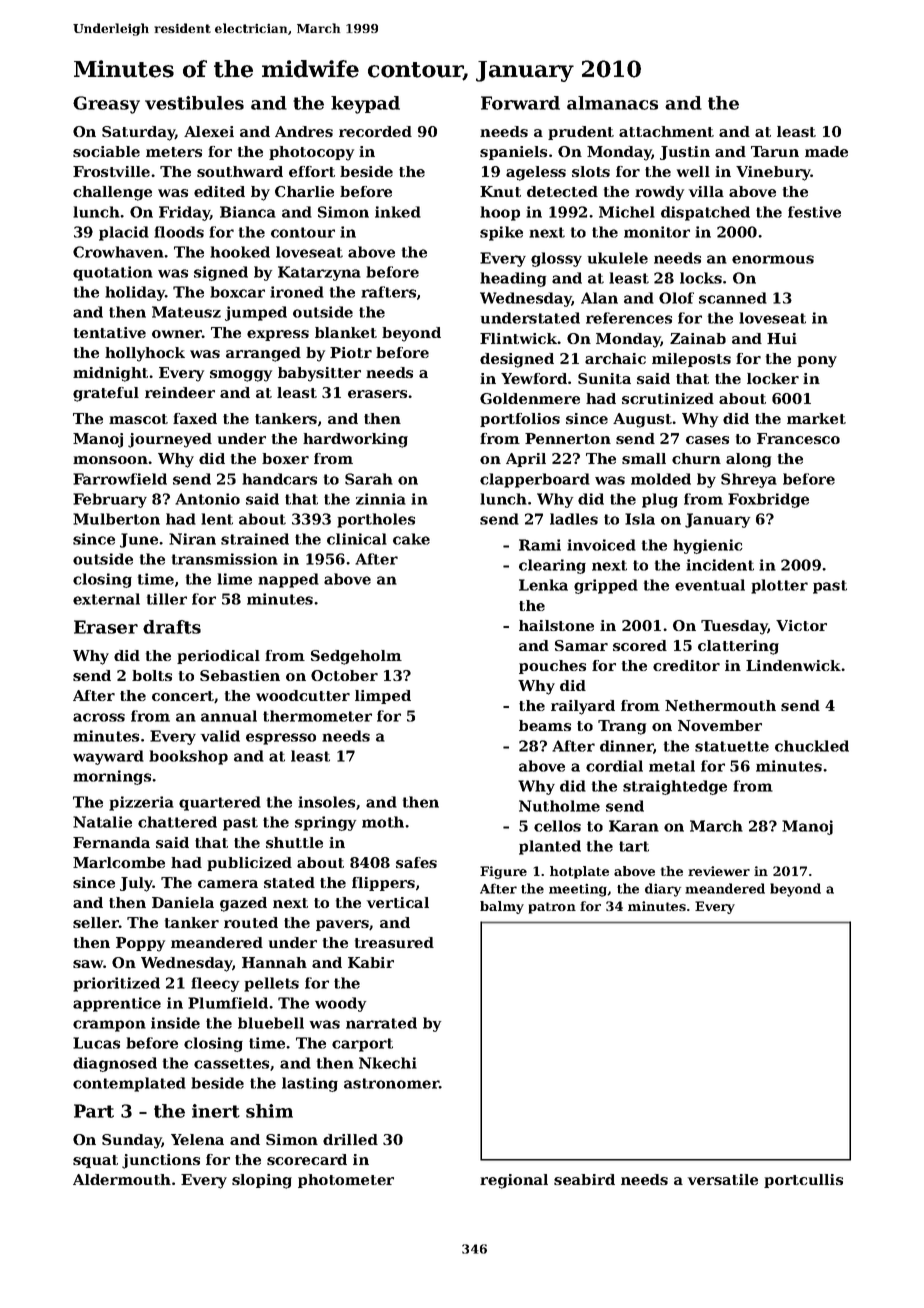 This screenshot has height=1308, width=924. I want to click on Forward, so click(520, 103).
